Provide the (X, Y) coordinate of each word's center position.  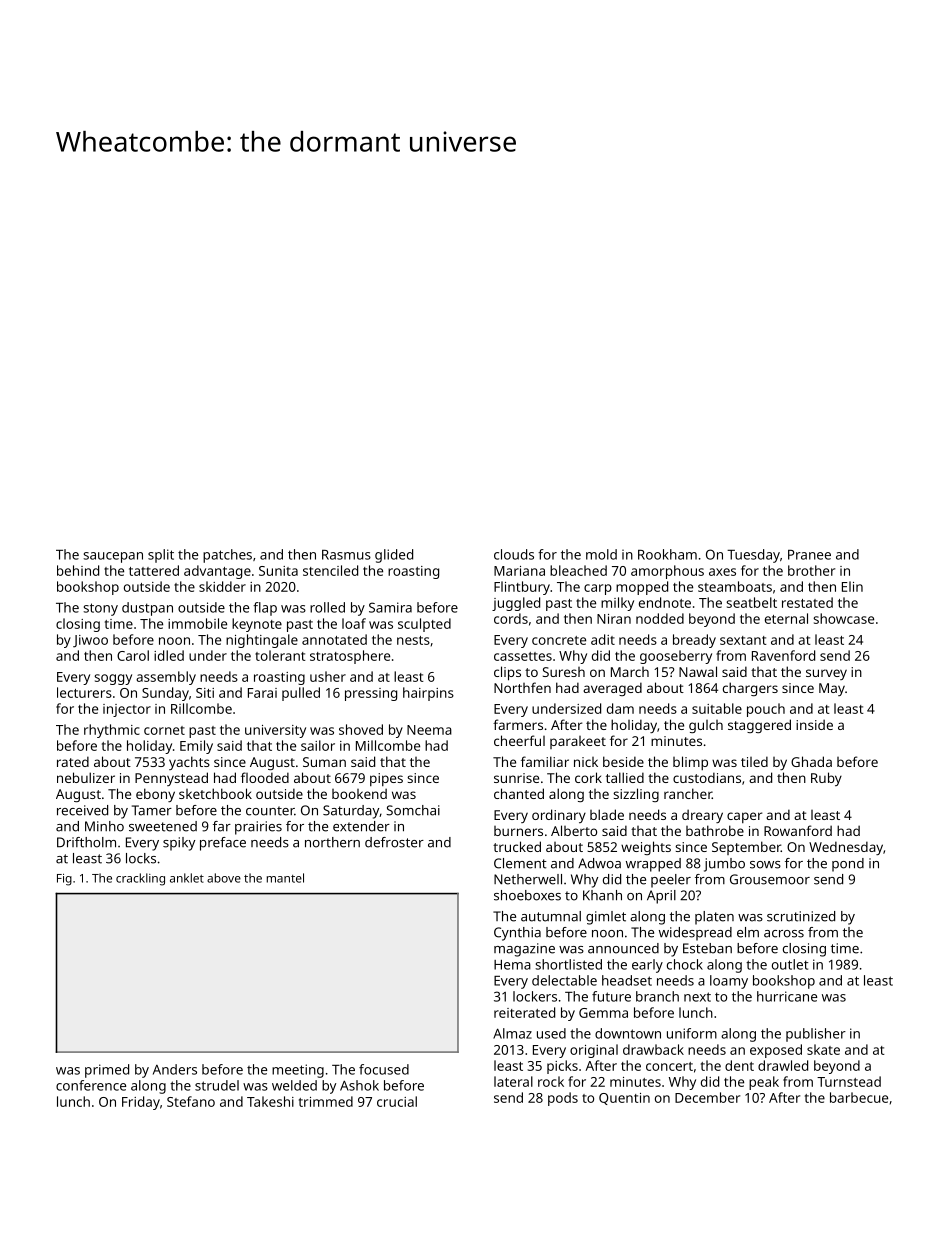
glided (394, 556)
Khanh (602, 895)
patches (227, 556)
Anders (175, 1069)
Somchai (413, 810)
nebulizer (86, 777)
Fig (64, 880)
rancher (688, 793)
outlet (790, 964)
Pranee (809, 555)
